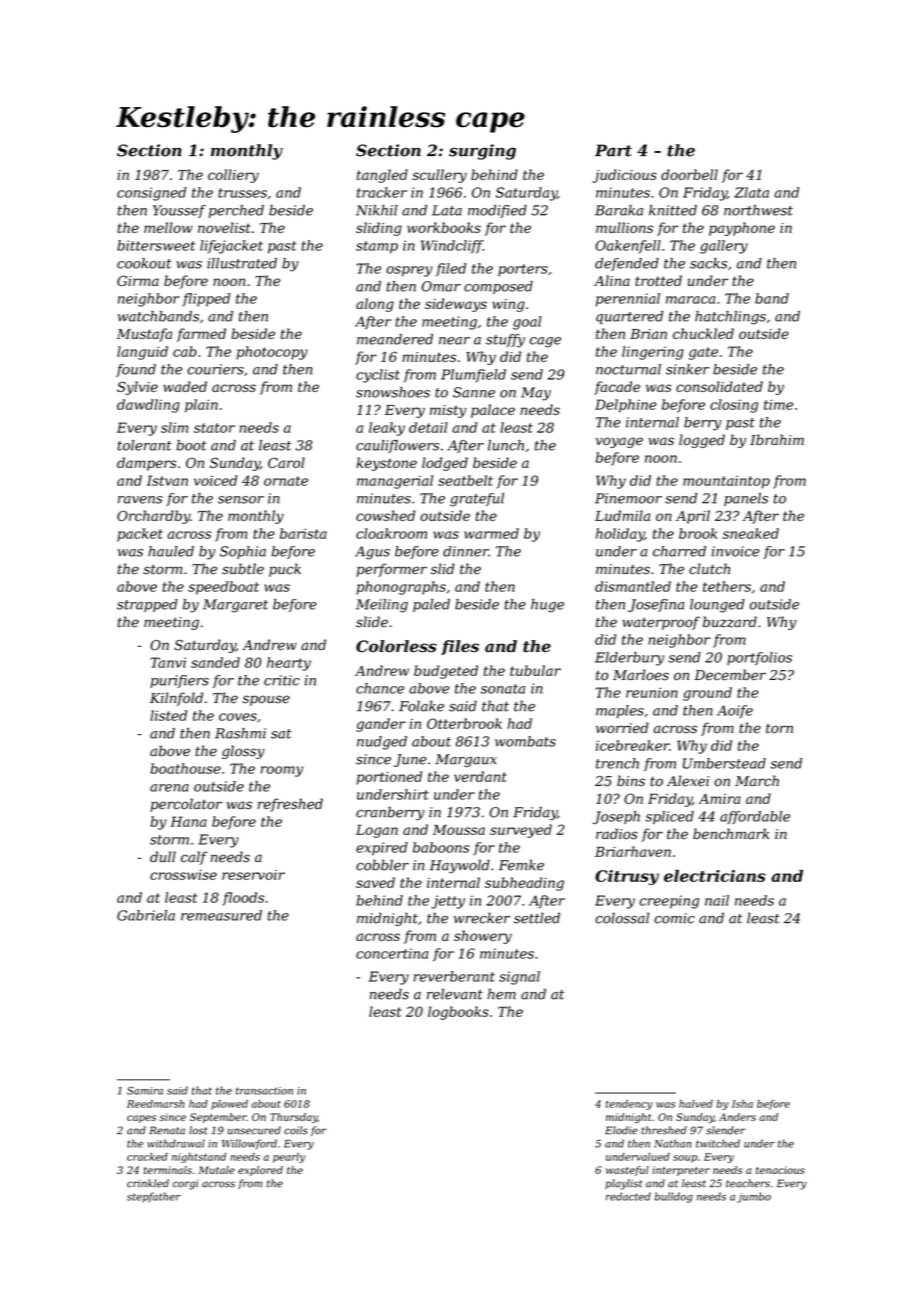  I want to click on torn, so click(779, 729).
